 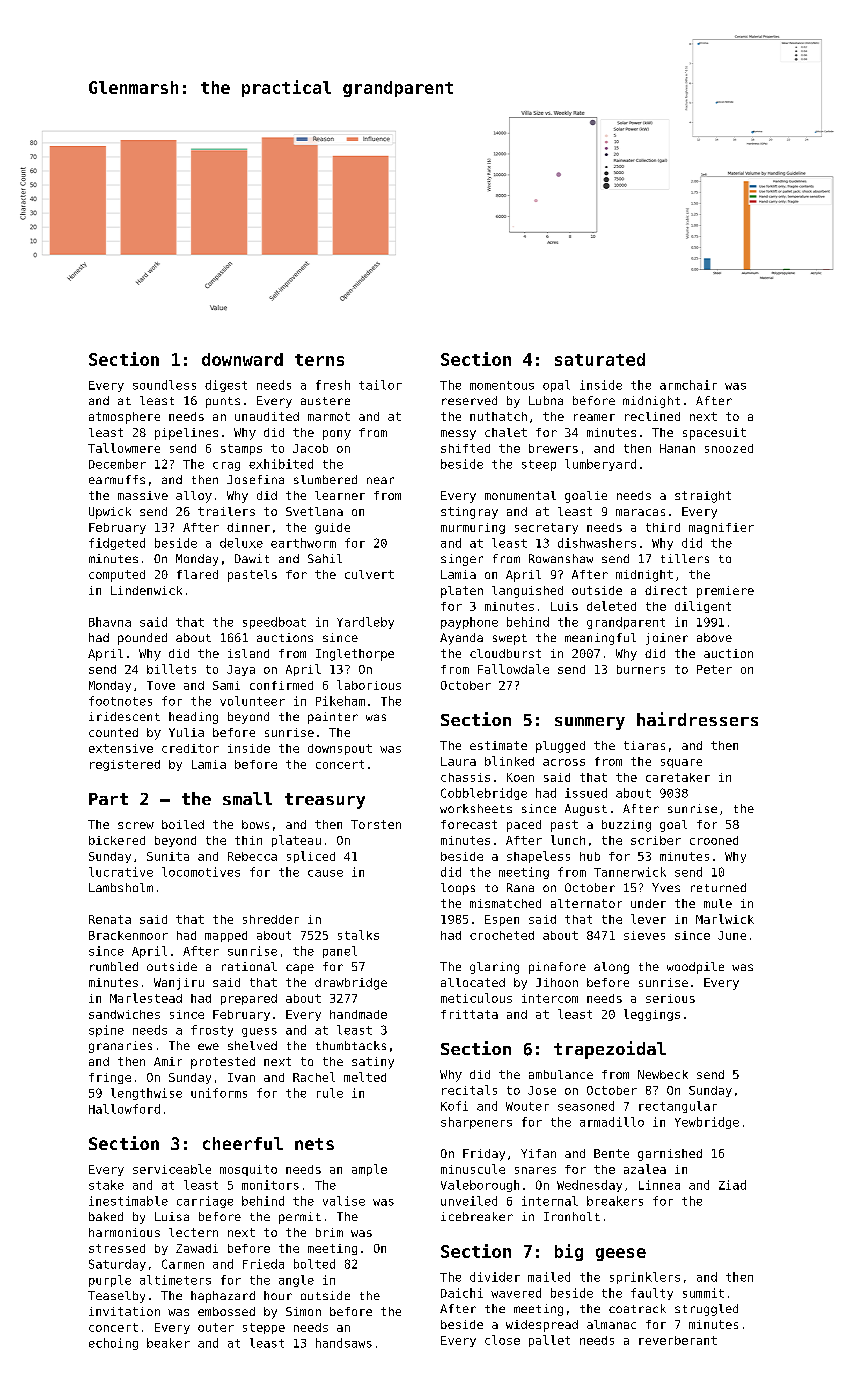 I want to click on Fallowdale, so click(x=513, y=669).
